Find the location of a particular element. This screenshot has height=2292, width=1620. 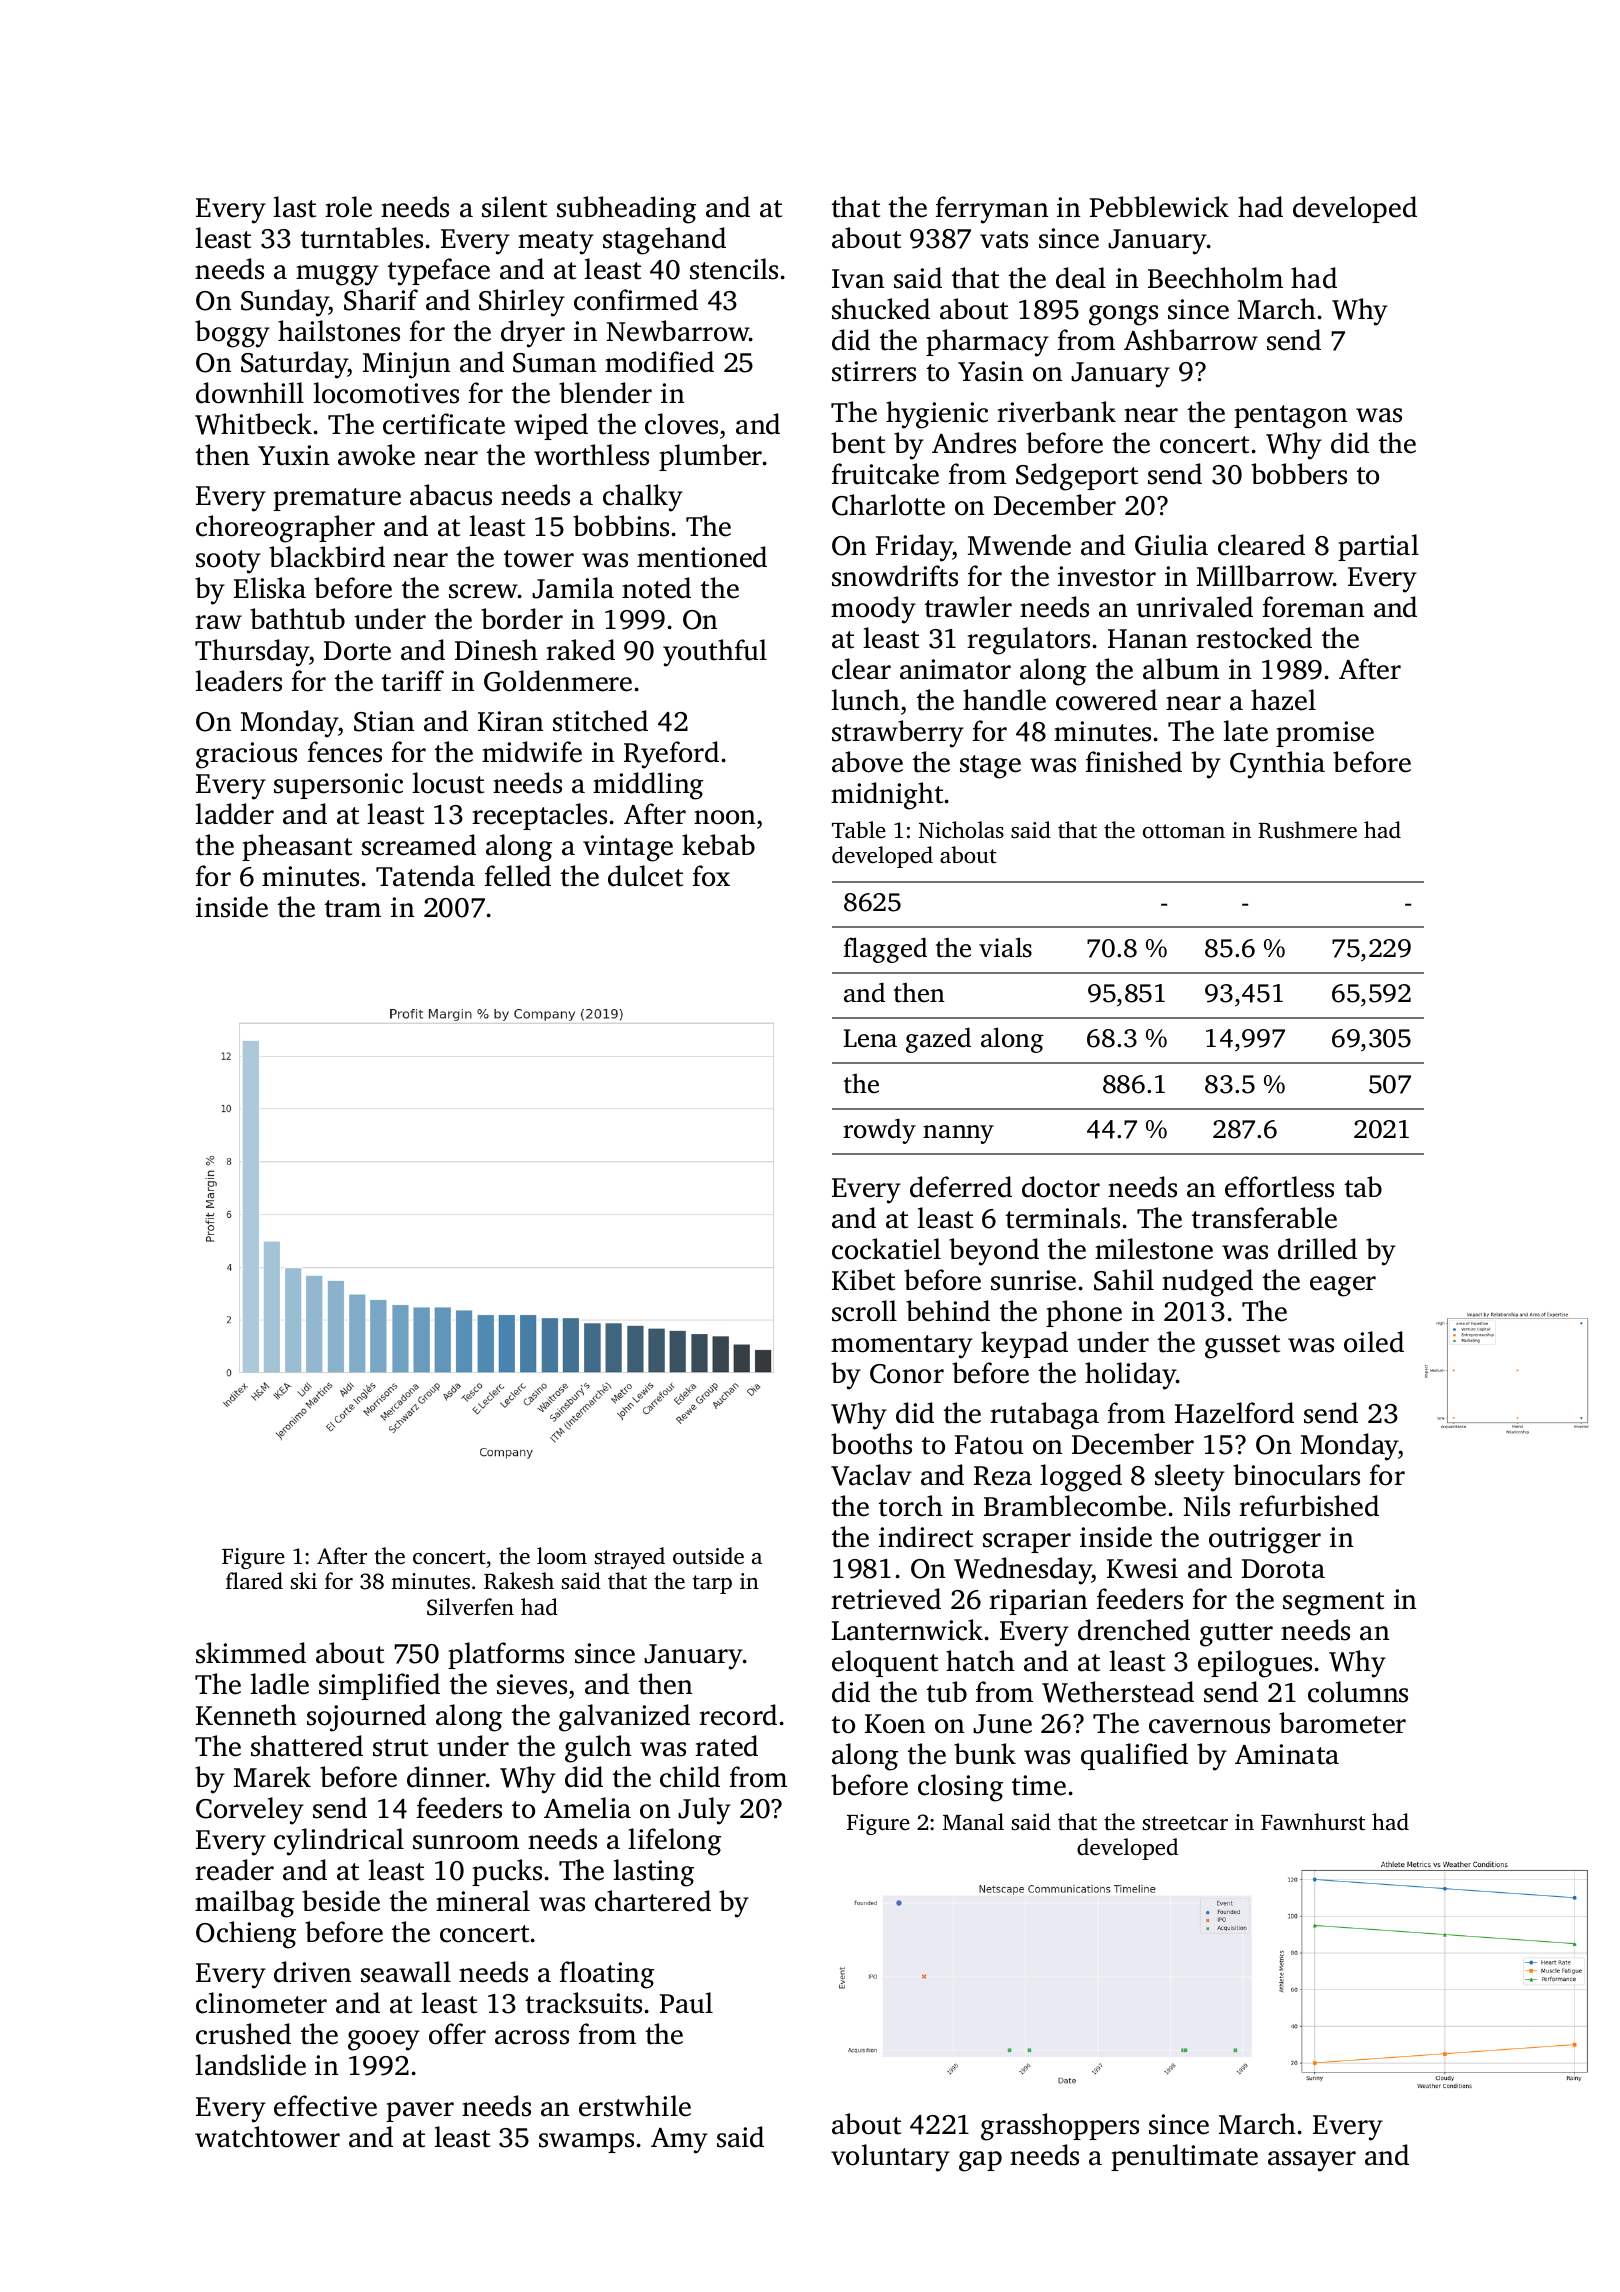

leaders is located at coordinates (238, 681).
